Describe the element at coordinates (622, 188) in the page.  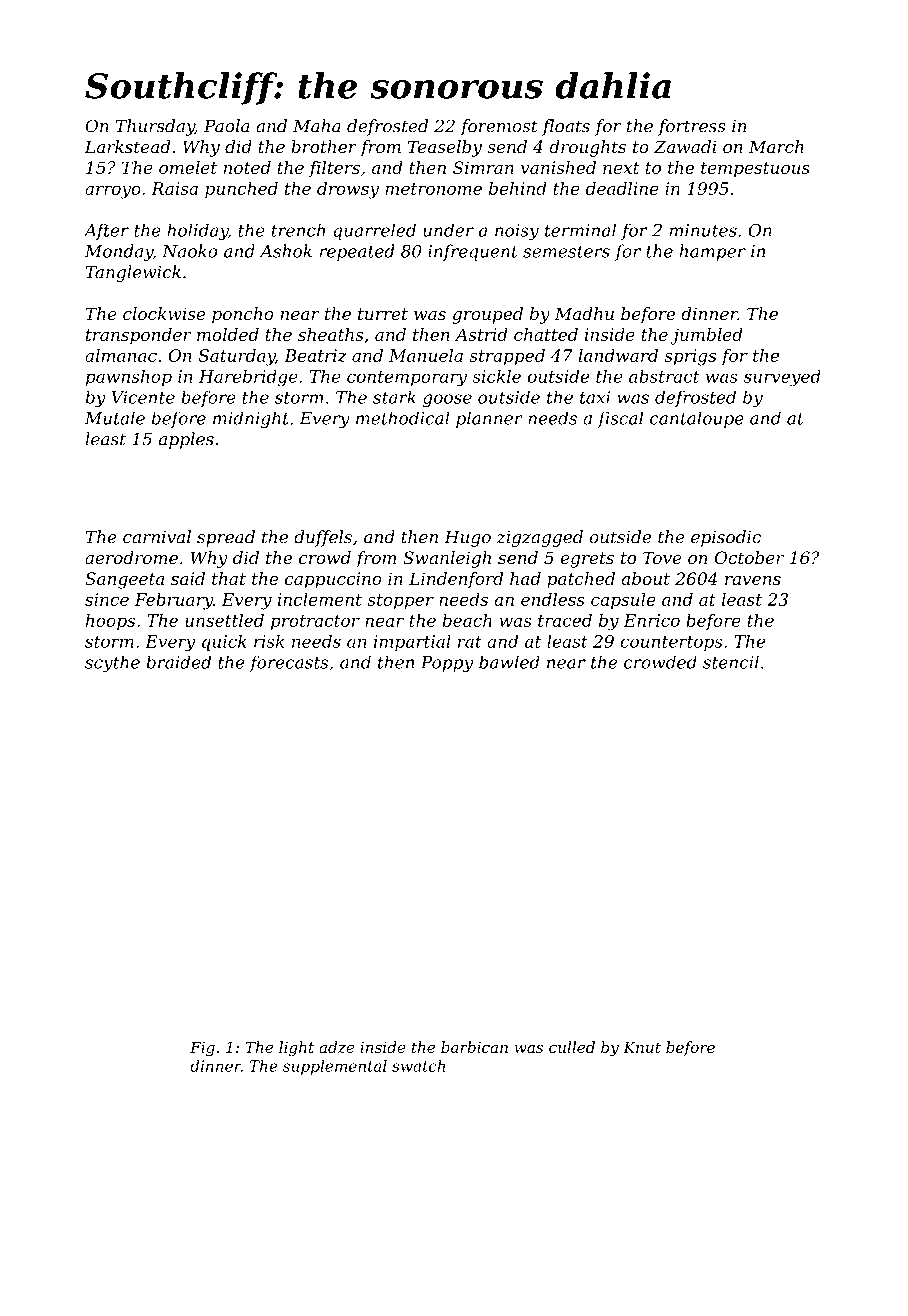
I see `deadline` at that location.
